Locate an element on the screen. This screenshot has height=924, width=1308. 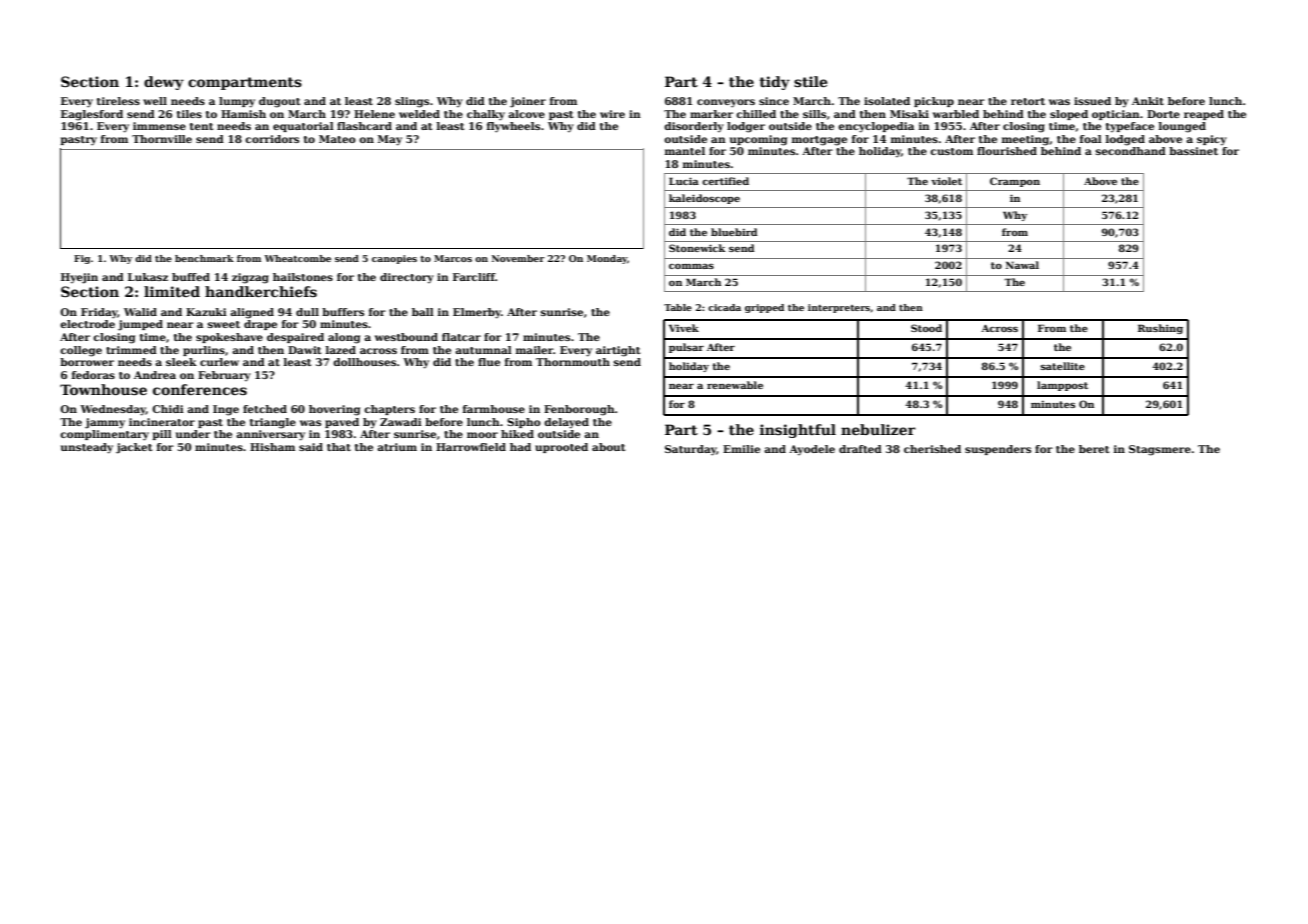
May is located at coordinates (390, 140).
